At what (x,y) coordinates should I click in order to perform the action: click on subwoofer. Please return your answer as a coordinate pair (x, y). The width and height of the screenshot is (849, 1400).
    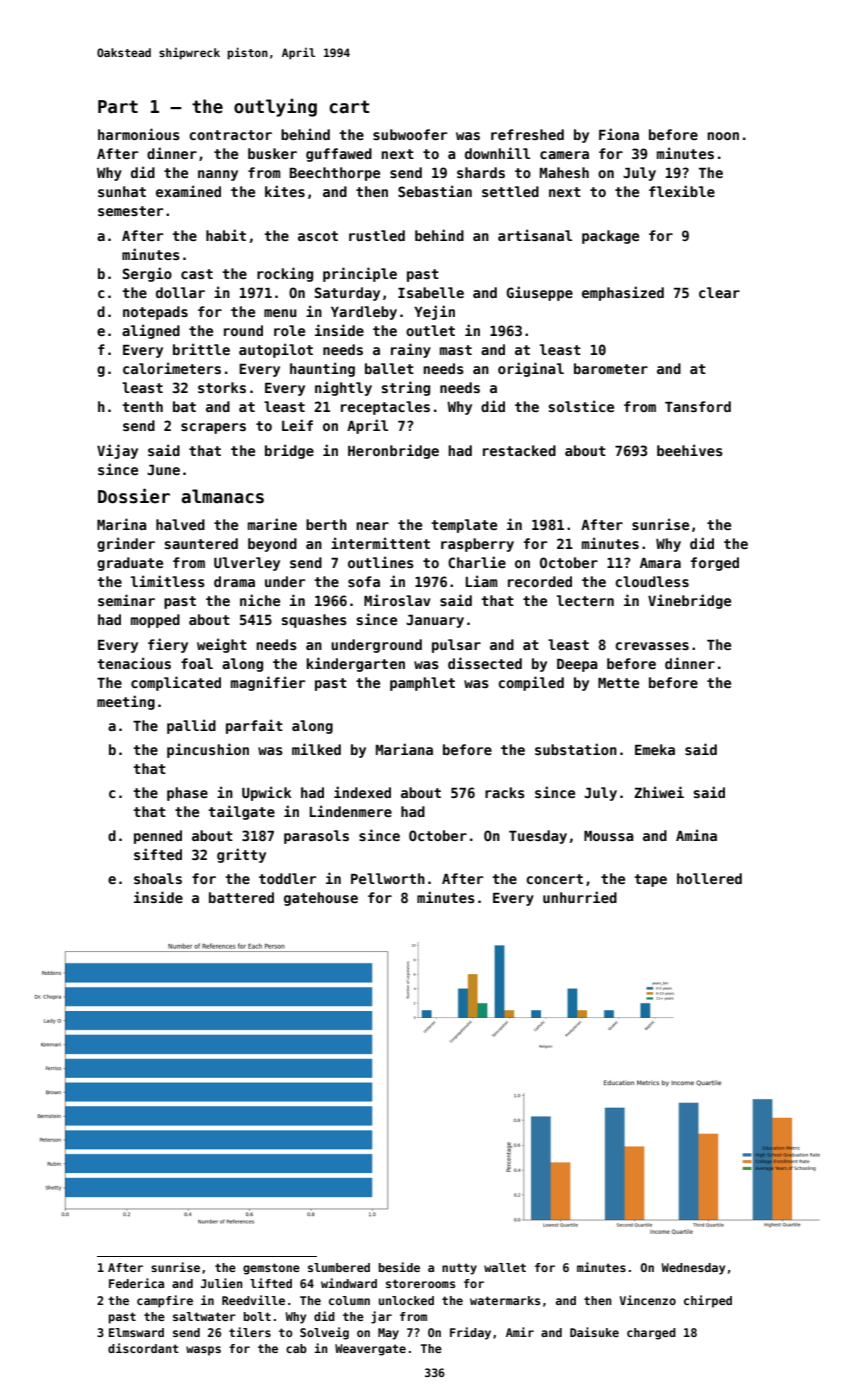
    Looking at the image, I should click on (410, 134).
